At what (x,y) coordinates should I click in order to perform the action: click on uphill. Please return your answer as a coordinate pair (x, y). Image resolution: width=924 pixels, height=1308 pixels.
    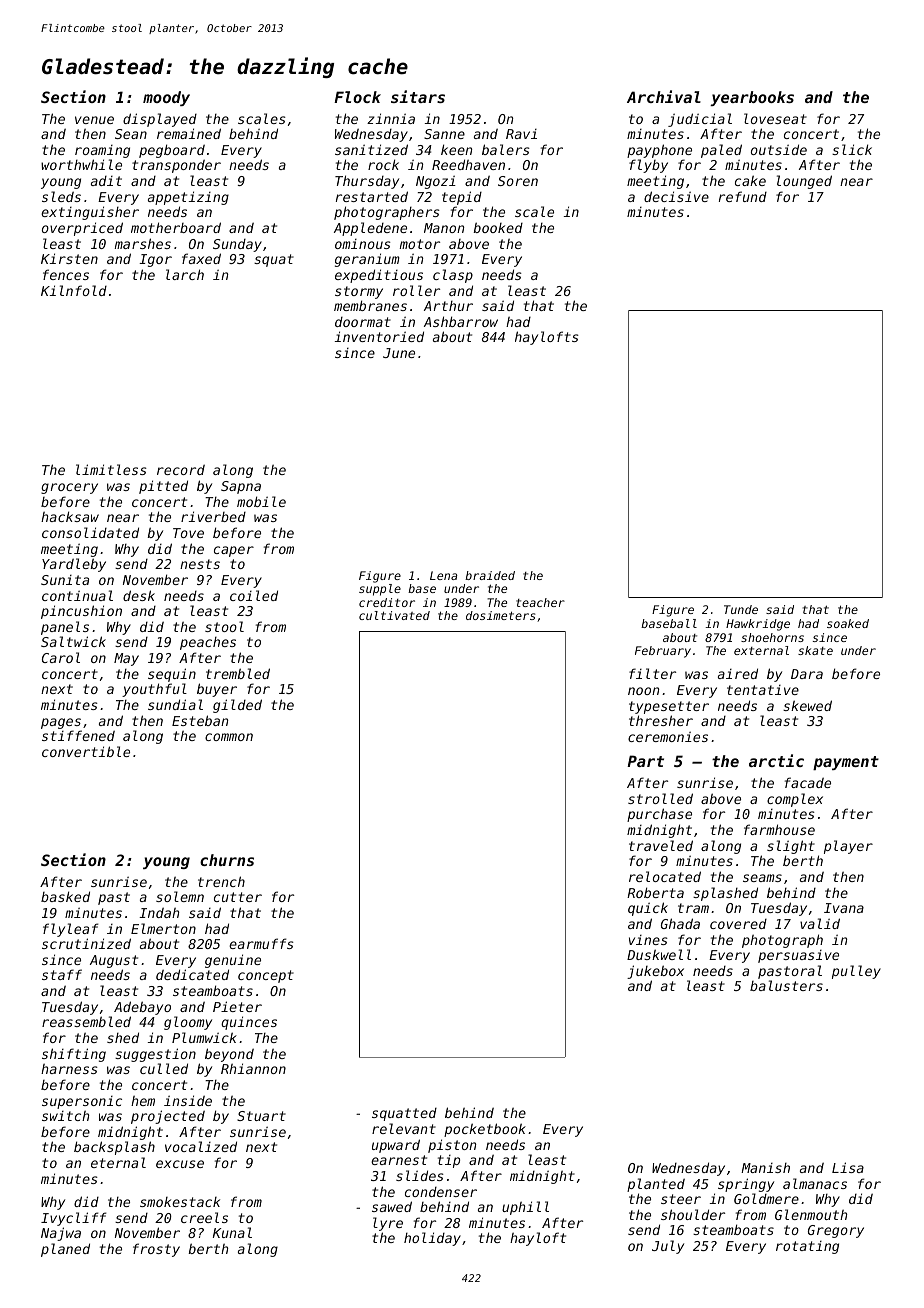
    Looking at the image, I should click on (525, 1208).
